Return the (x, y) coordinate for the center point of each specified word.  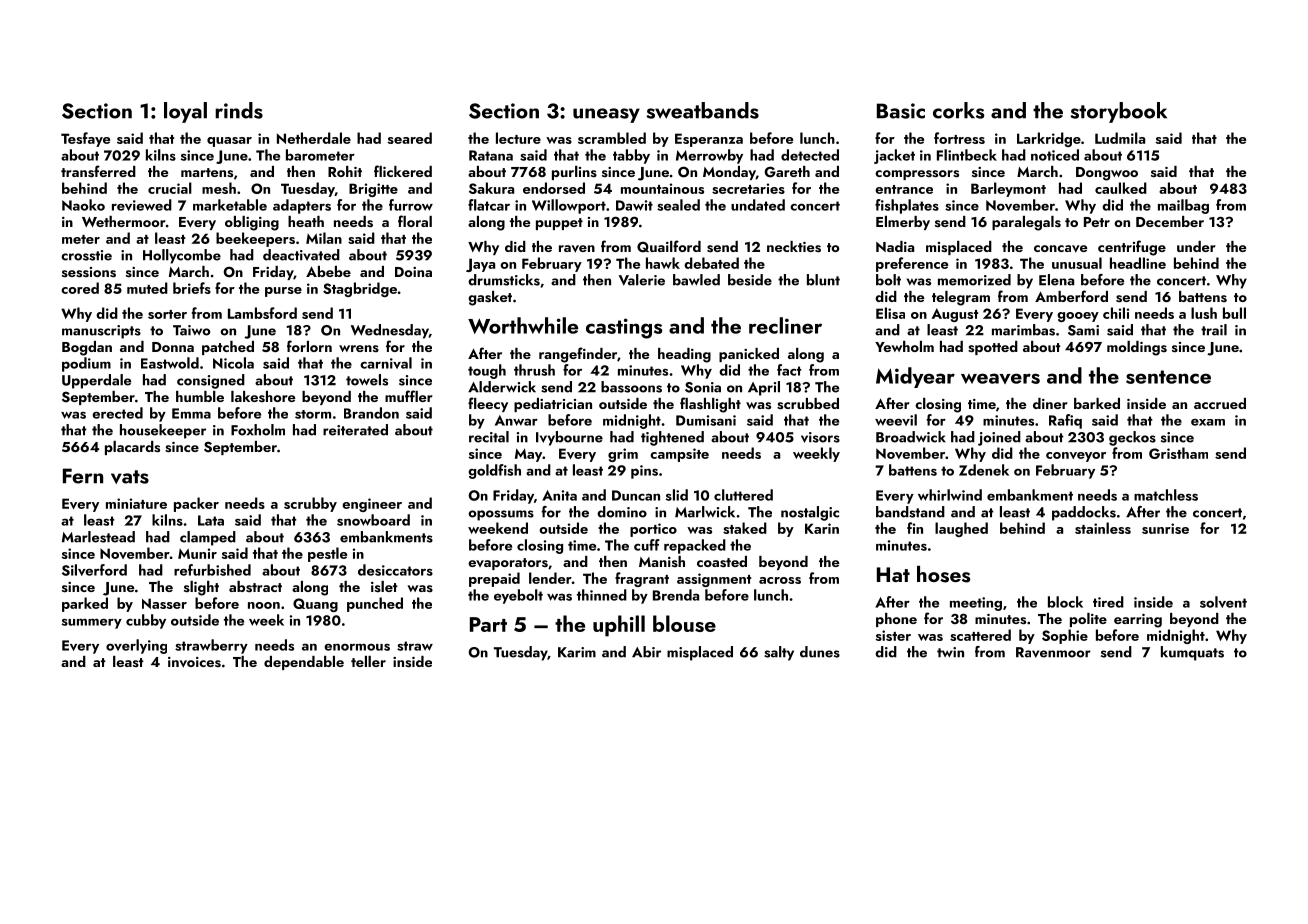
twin (950, 652)
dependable (304, 663)
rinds (239, 110)
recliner (785, 325)
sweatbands (702, 110)
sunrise (1165, 528)
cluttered (743, 495)
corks (958, 110)
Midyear (915, 377)
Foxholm (258, 430)
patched (228, 348)
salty (779, 653)
